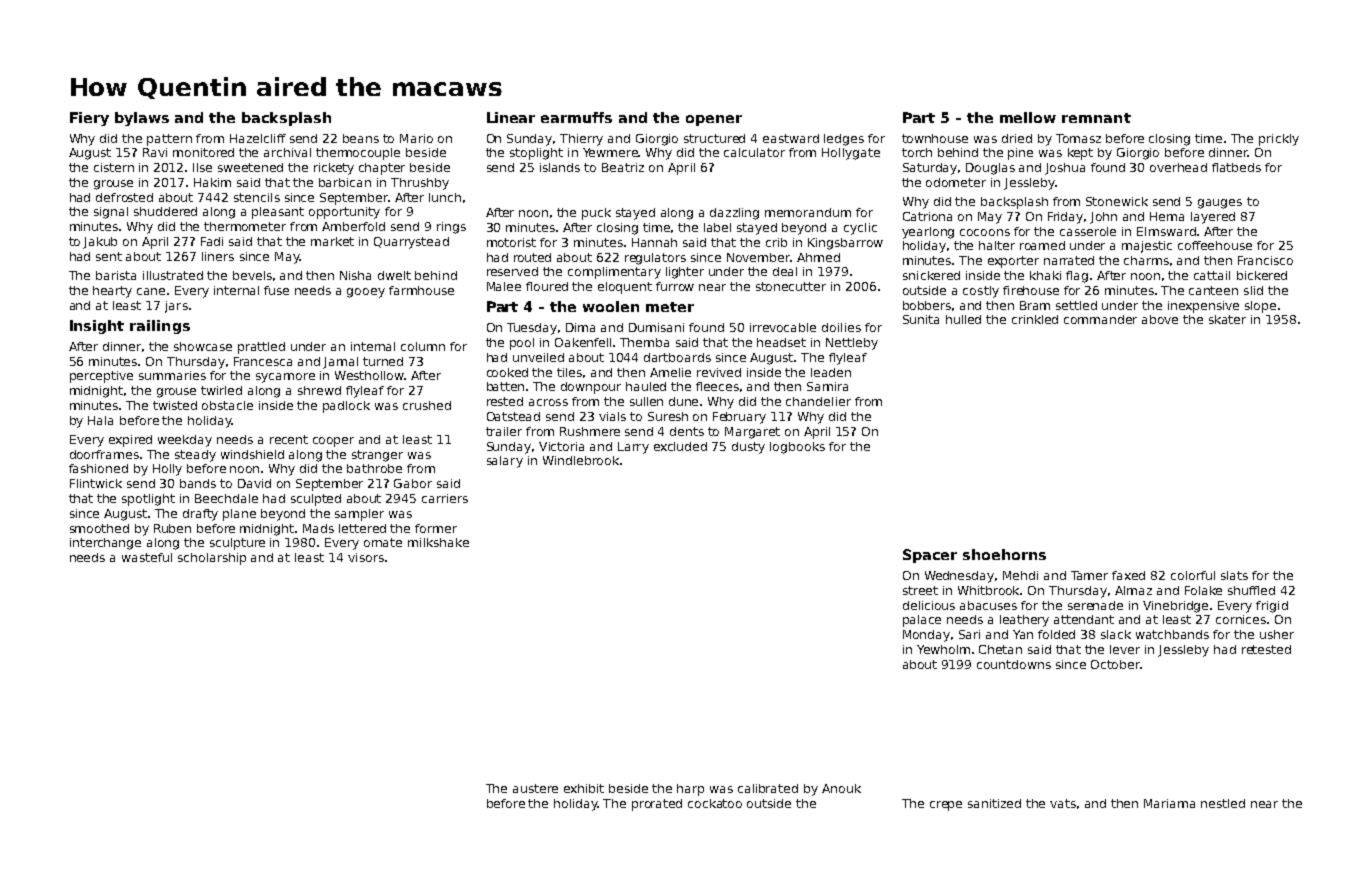 The height and width of the document is (887, 1372). Describe the element at coordinates (1096, 118) in the document. I see `remnant` at that location.
